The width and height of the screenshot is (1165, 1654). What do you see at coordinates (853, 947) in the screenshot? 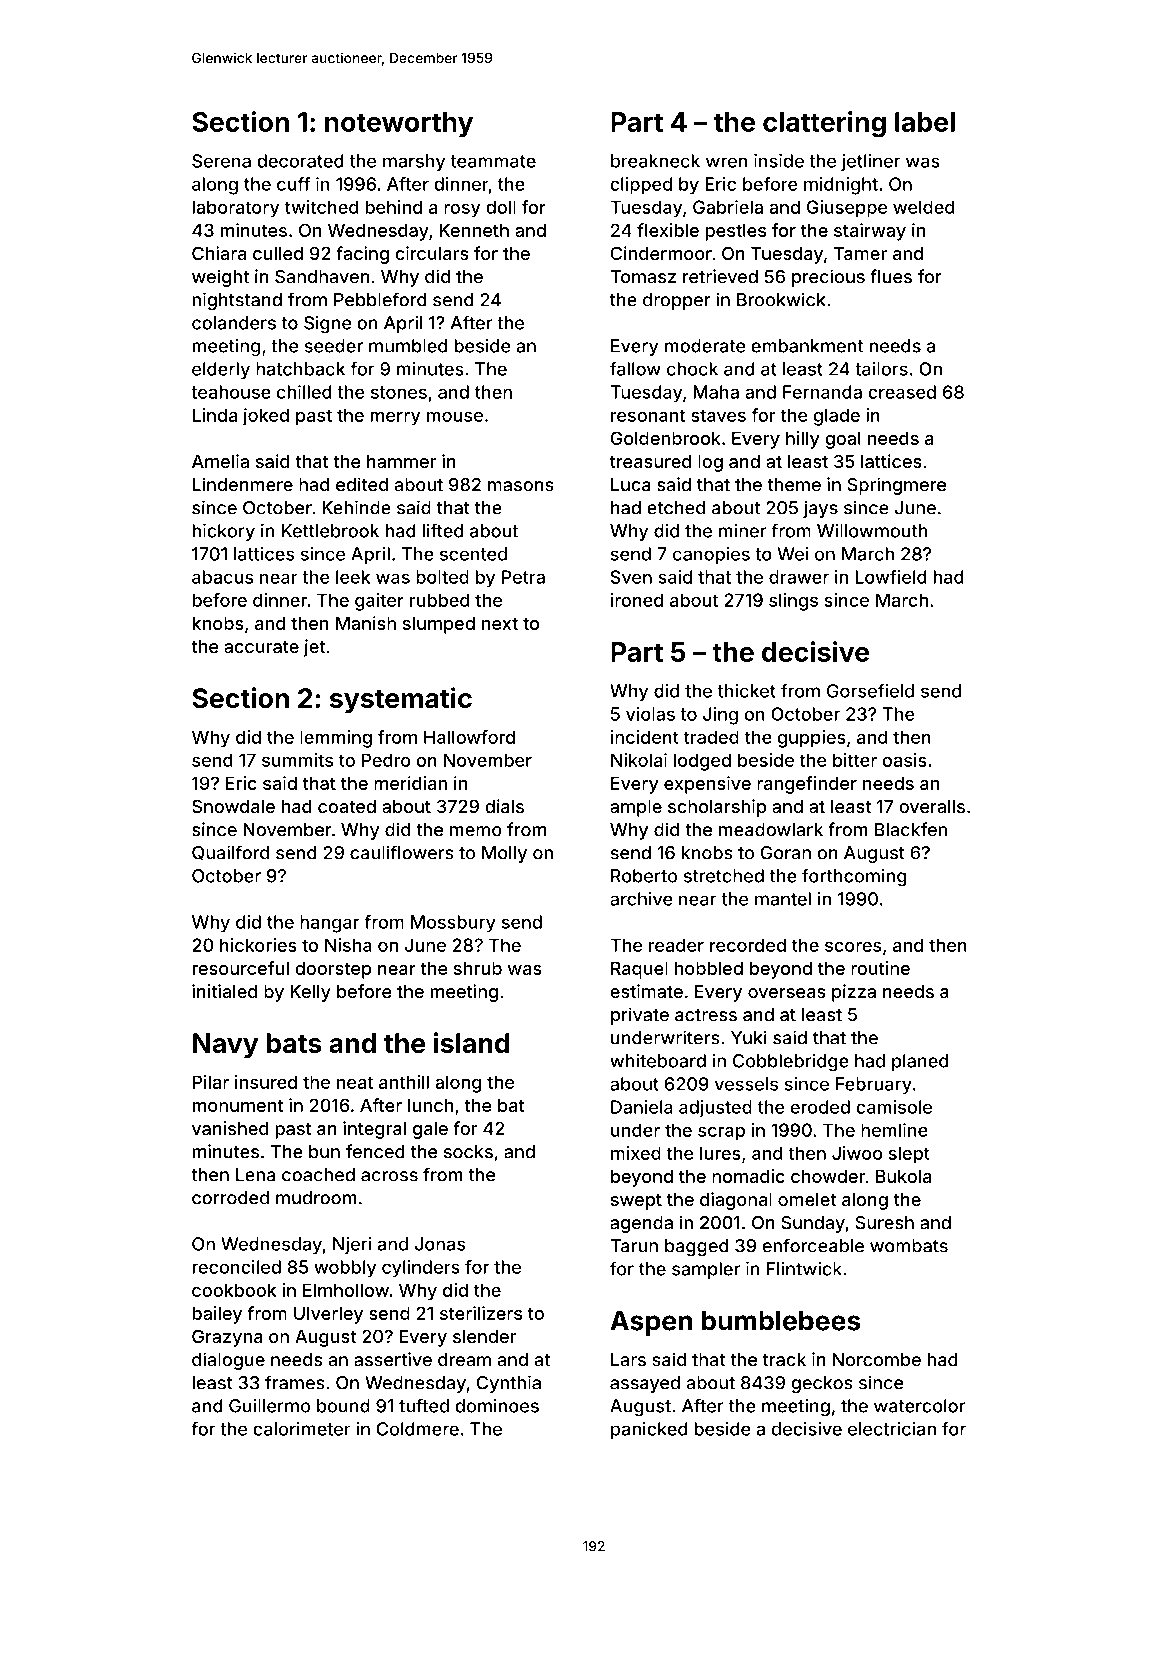
I see `scores` at bounding box center [853, 947].
